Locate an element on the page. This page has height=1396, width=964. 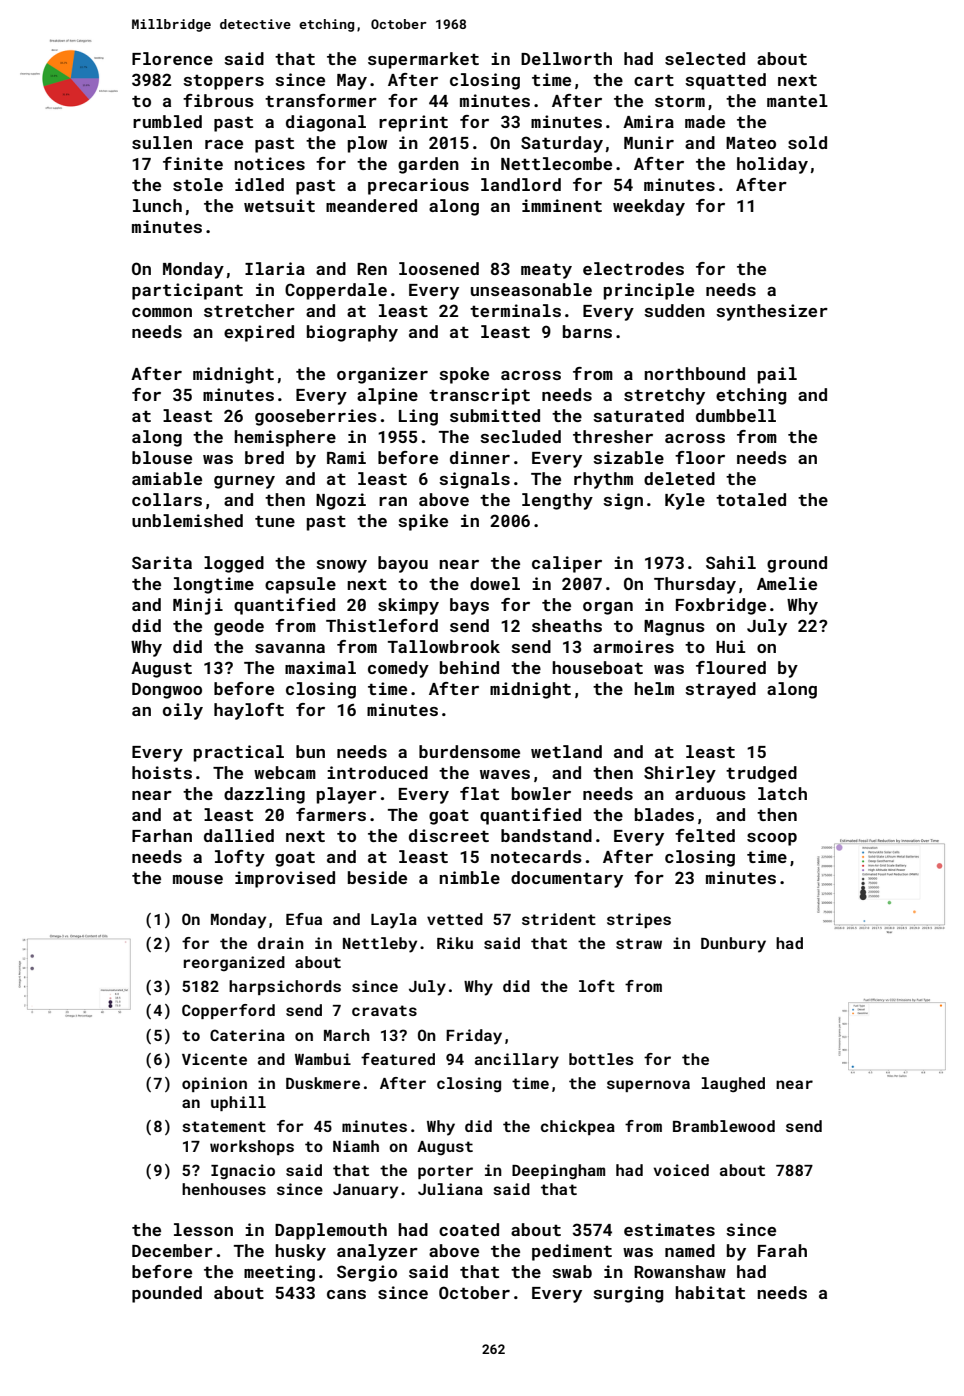
bottles is located at coordinates (601, 1059).
